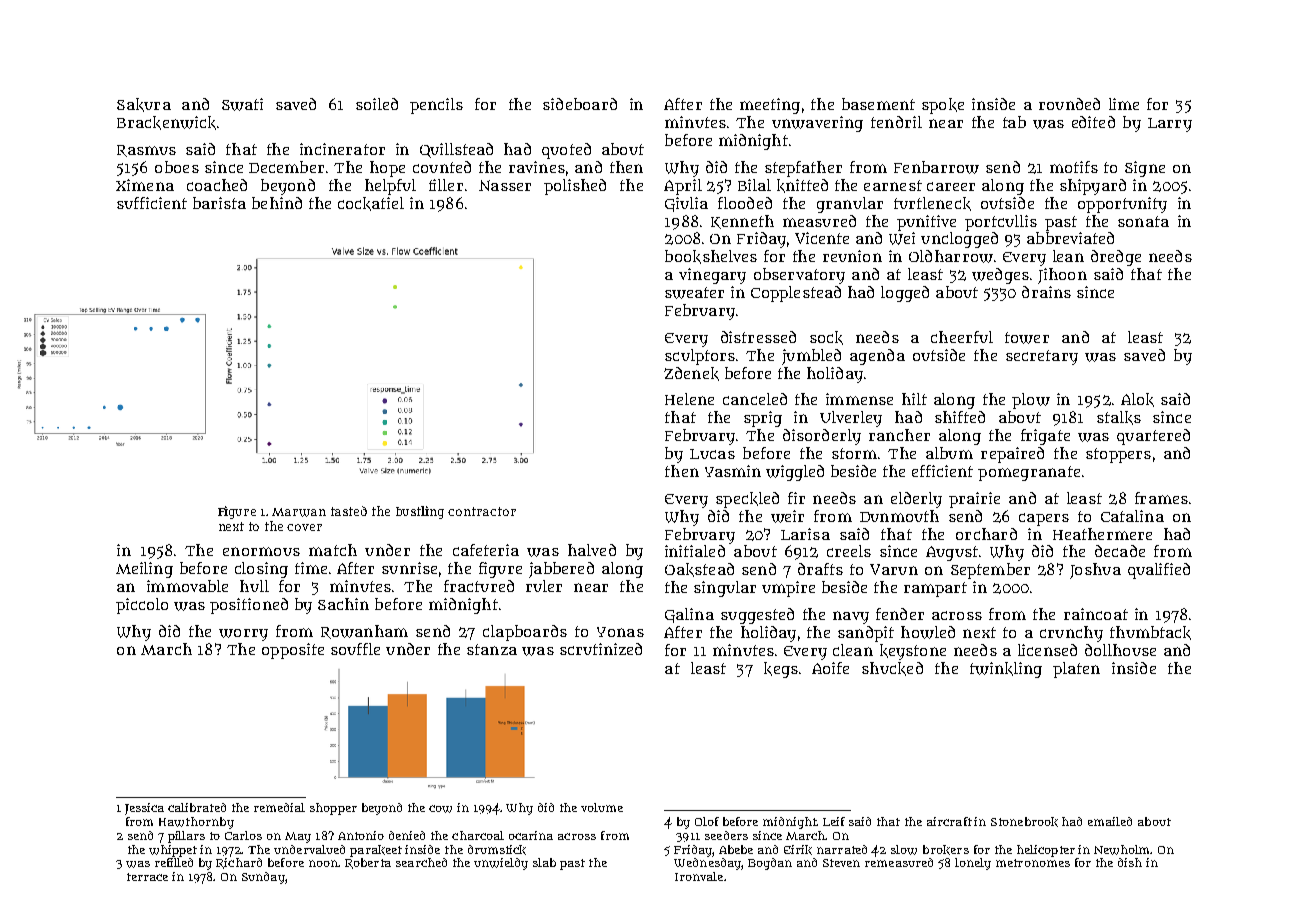  I want to click on lonely, so click(973, 864).
